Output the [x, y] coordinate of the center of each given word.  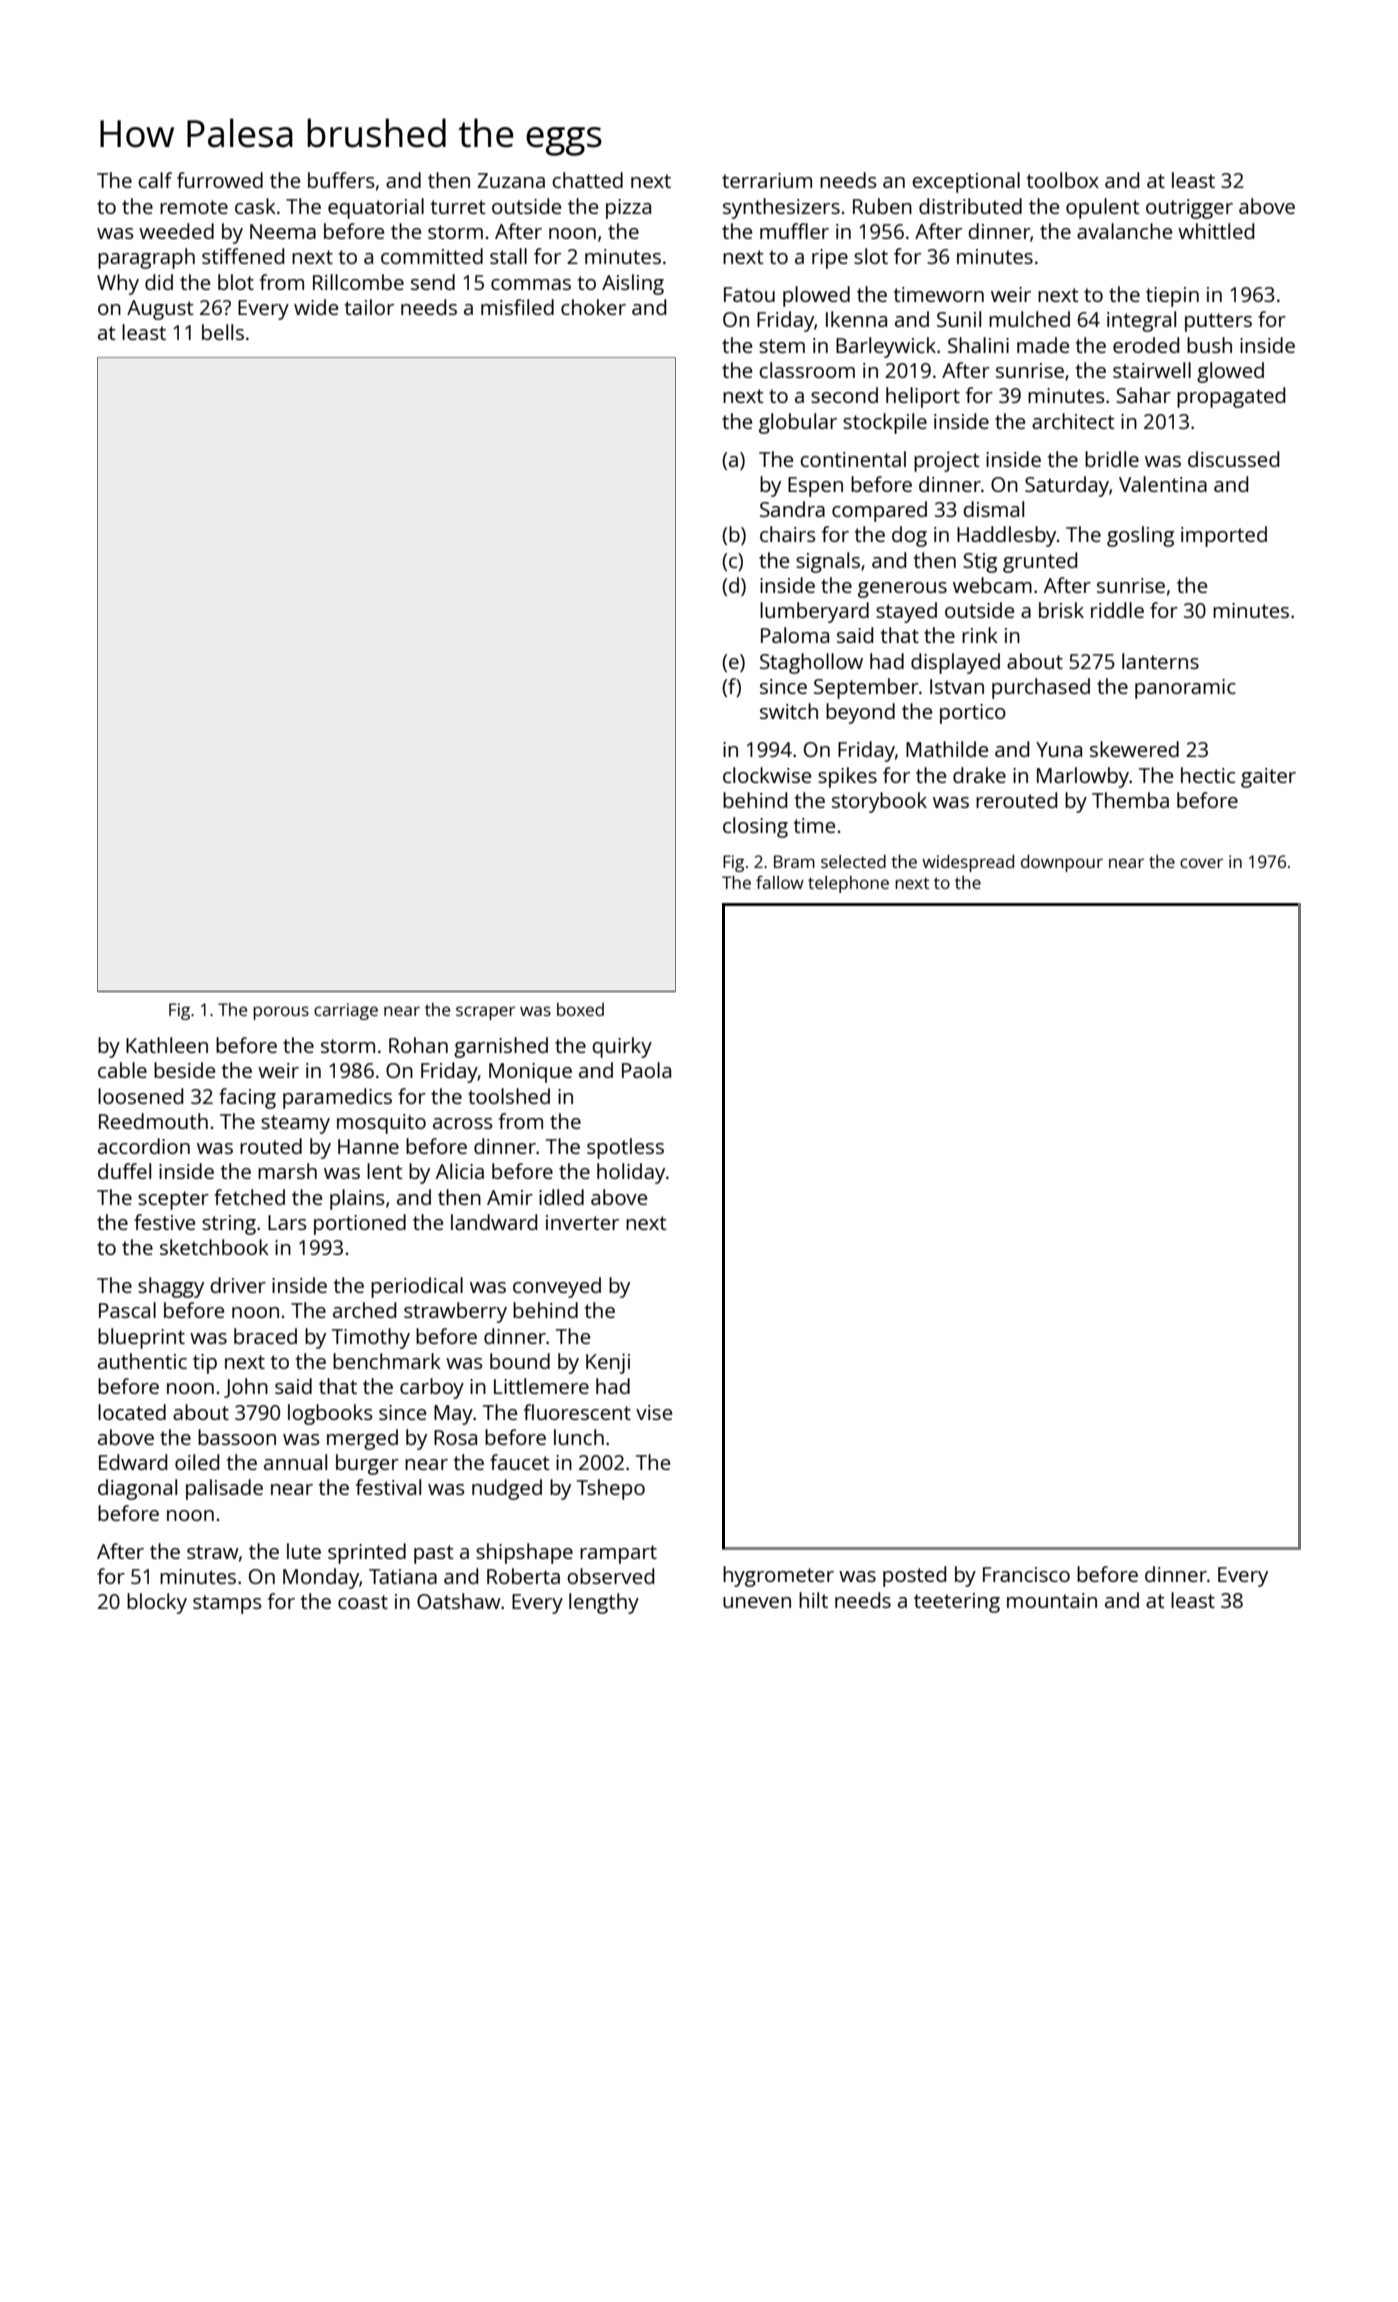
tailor [369, 307]
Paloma [795, 635]
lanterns [1160, 661]
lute [304, 1551]
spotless [625, 1148]
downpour [1062, 863]
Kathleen [167, 1045]
